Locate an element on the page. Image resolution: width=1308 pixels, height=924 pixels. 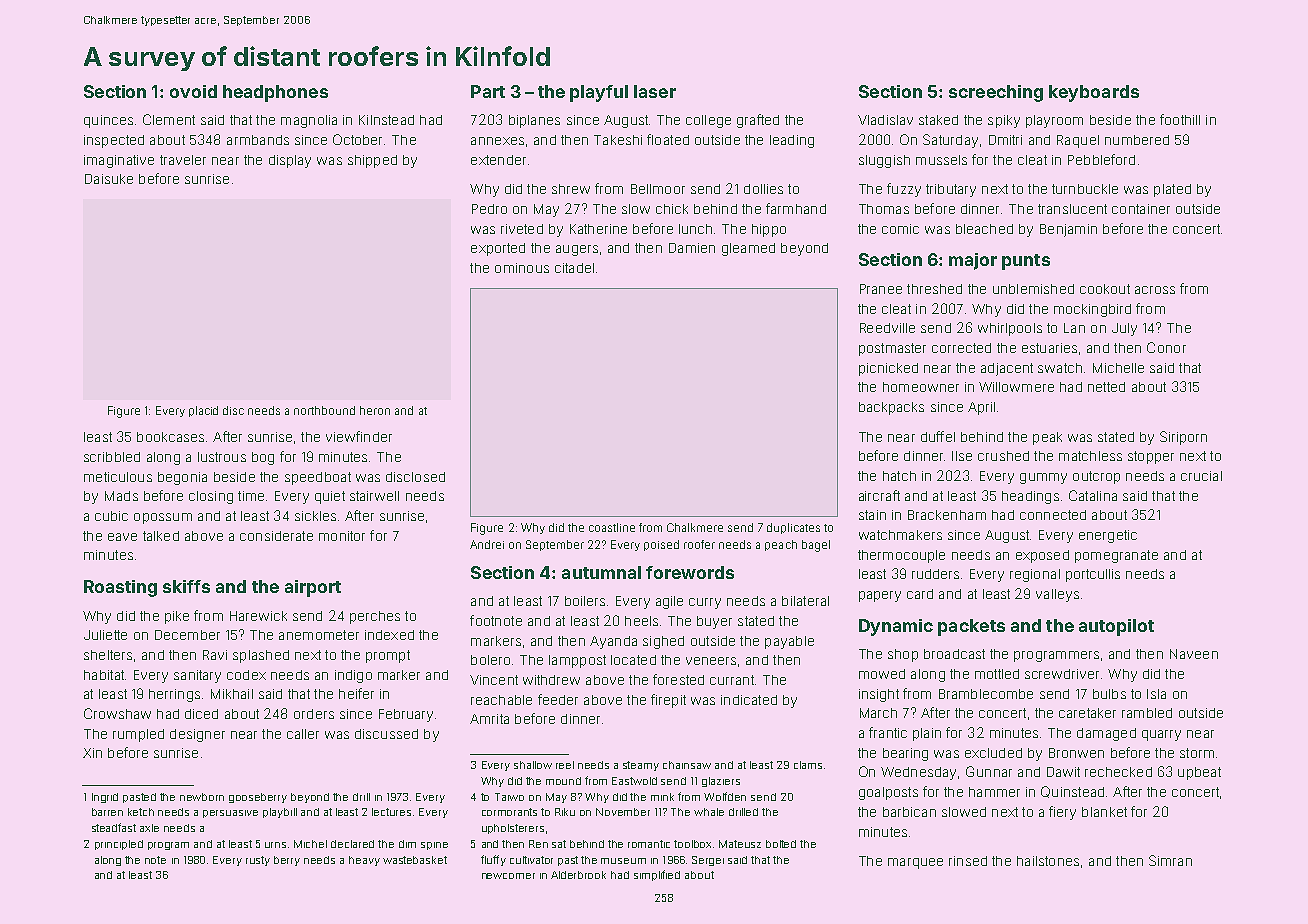
hatch is located at coordinates (899, 476).
